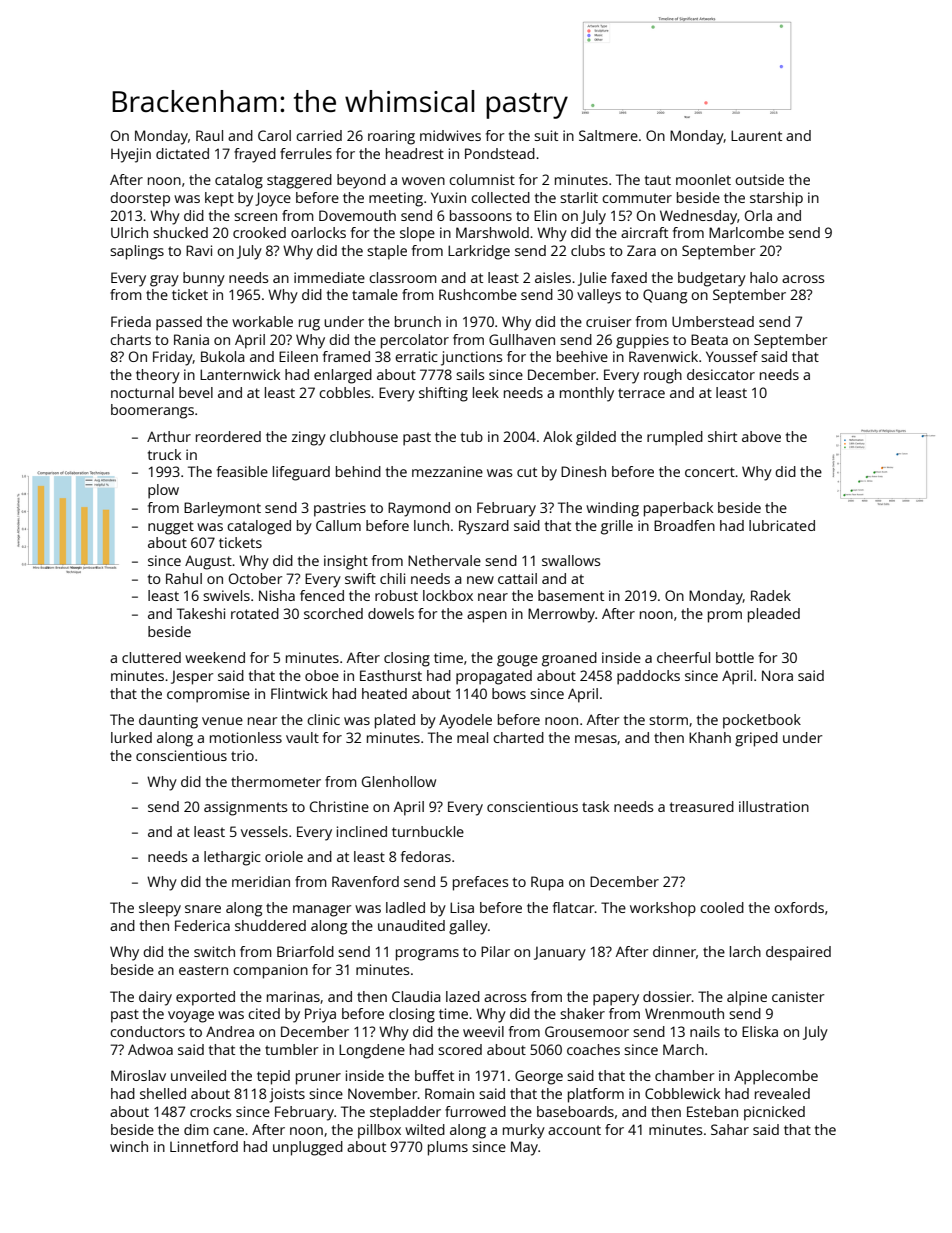  I want to click on Adwoa, so click(150, 1049).
